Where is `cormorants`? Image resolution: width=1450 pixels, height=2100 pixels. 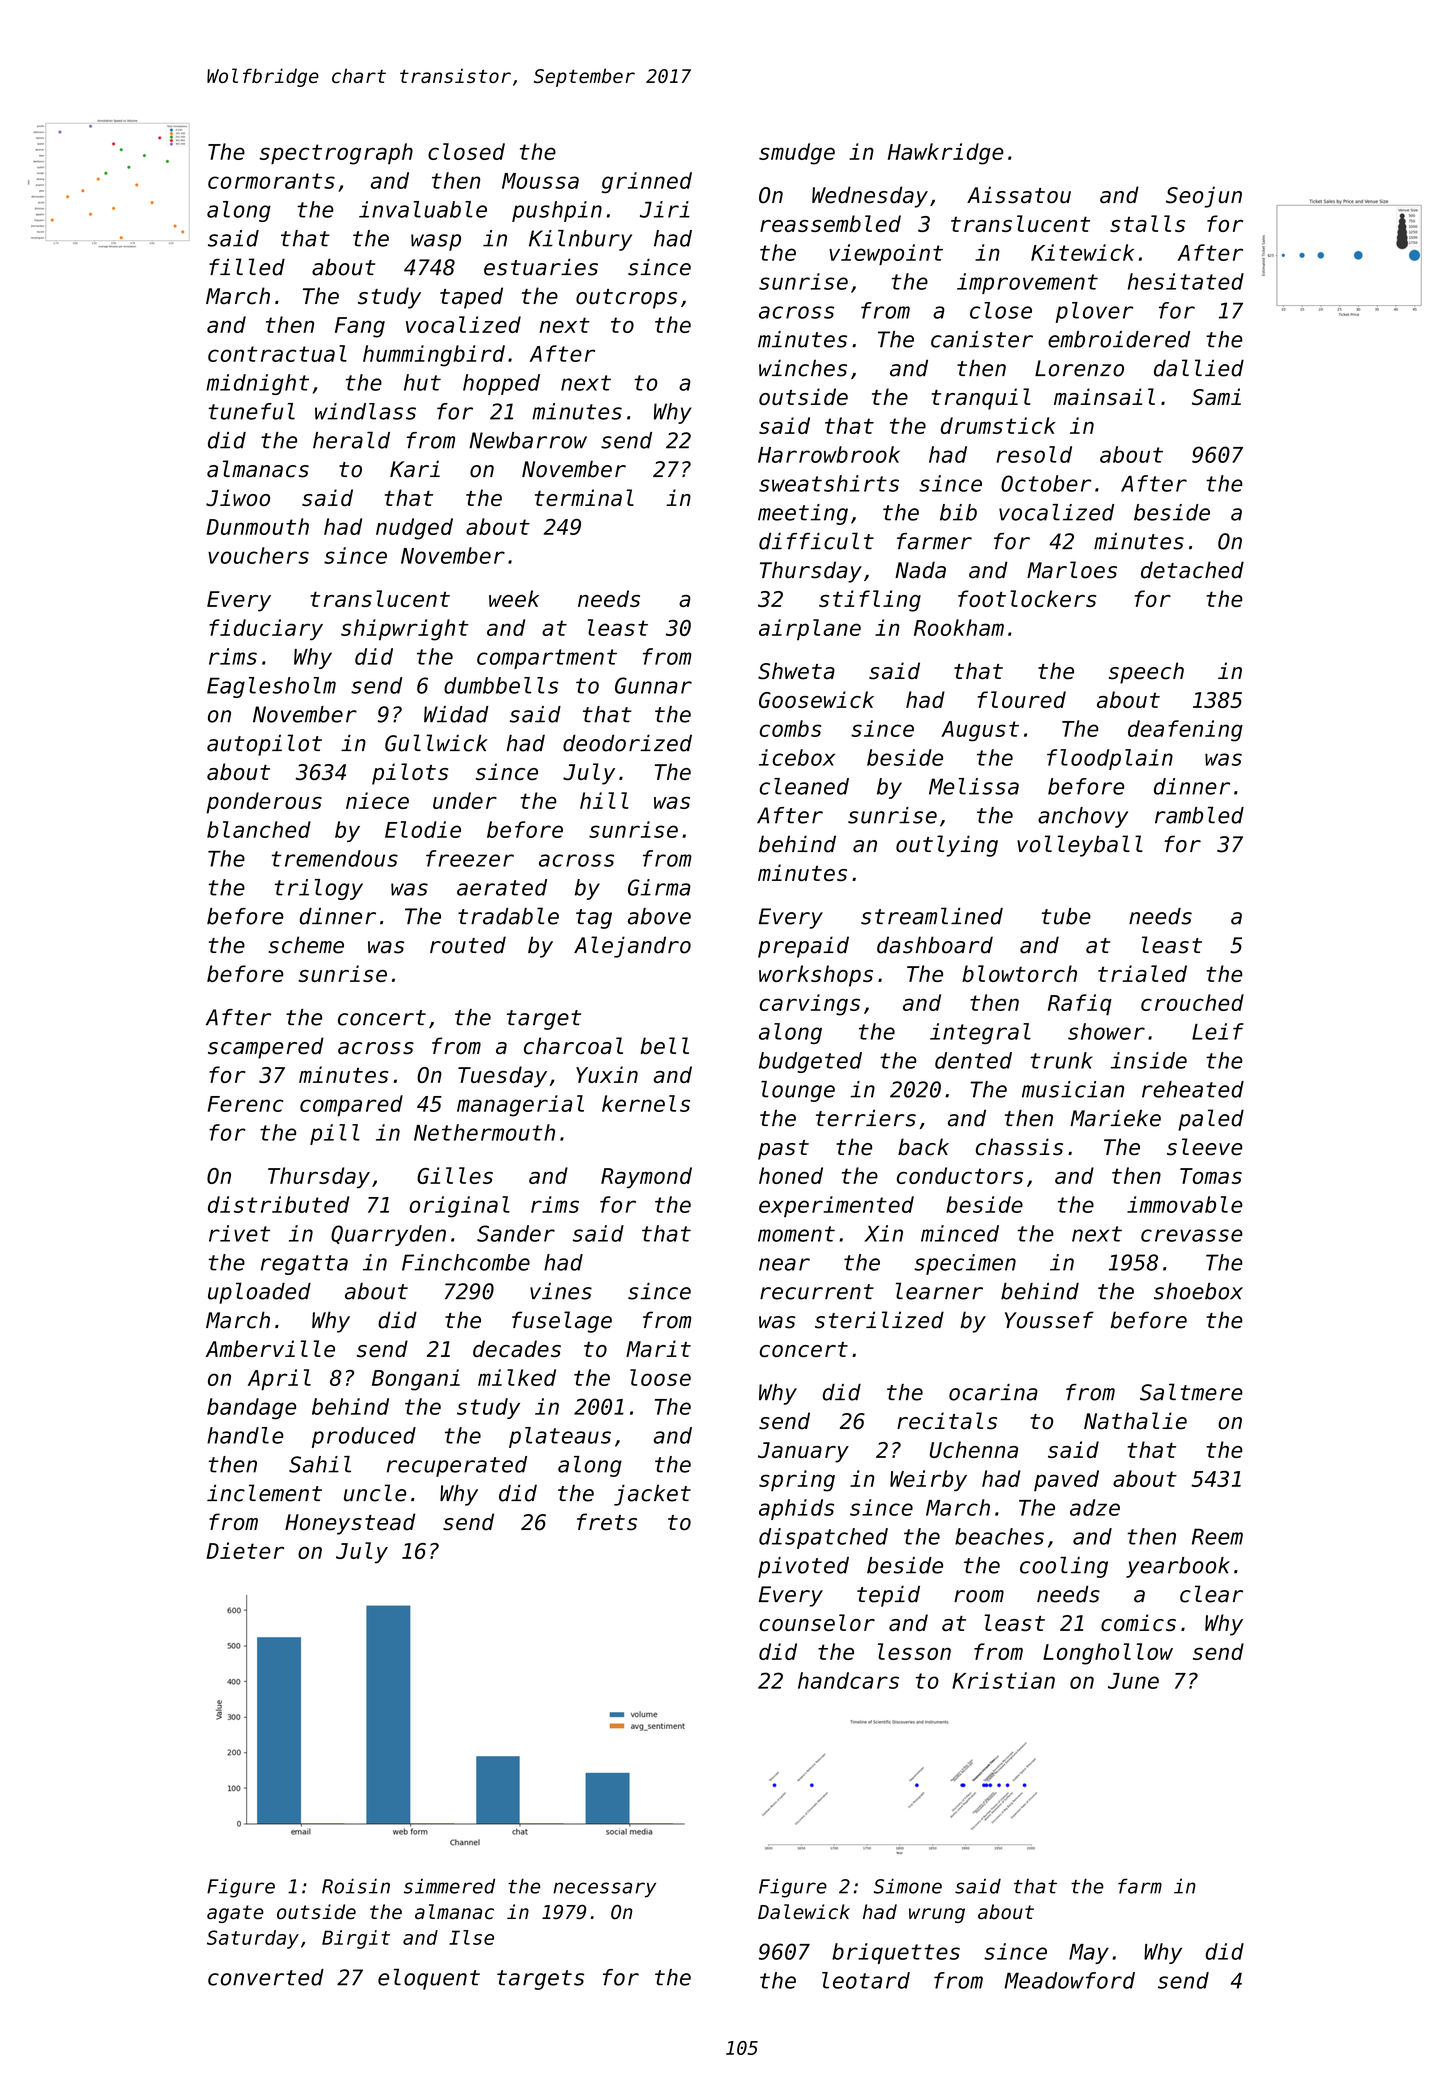
cormorants is located at coordinates (271, 181).
